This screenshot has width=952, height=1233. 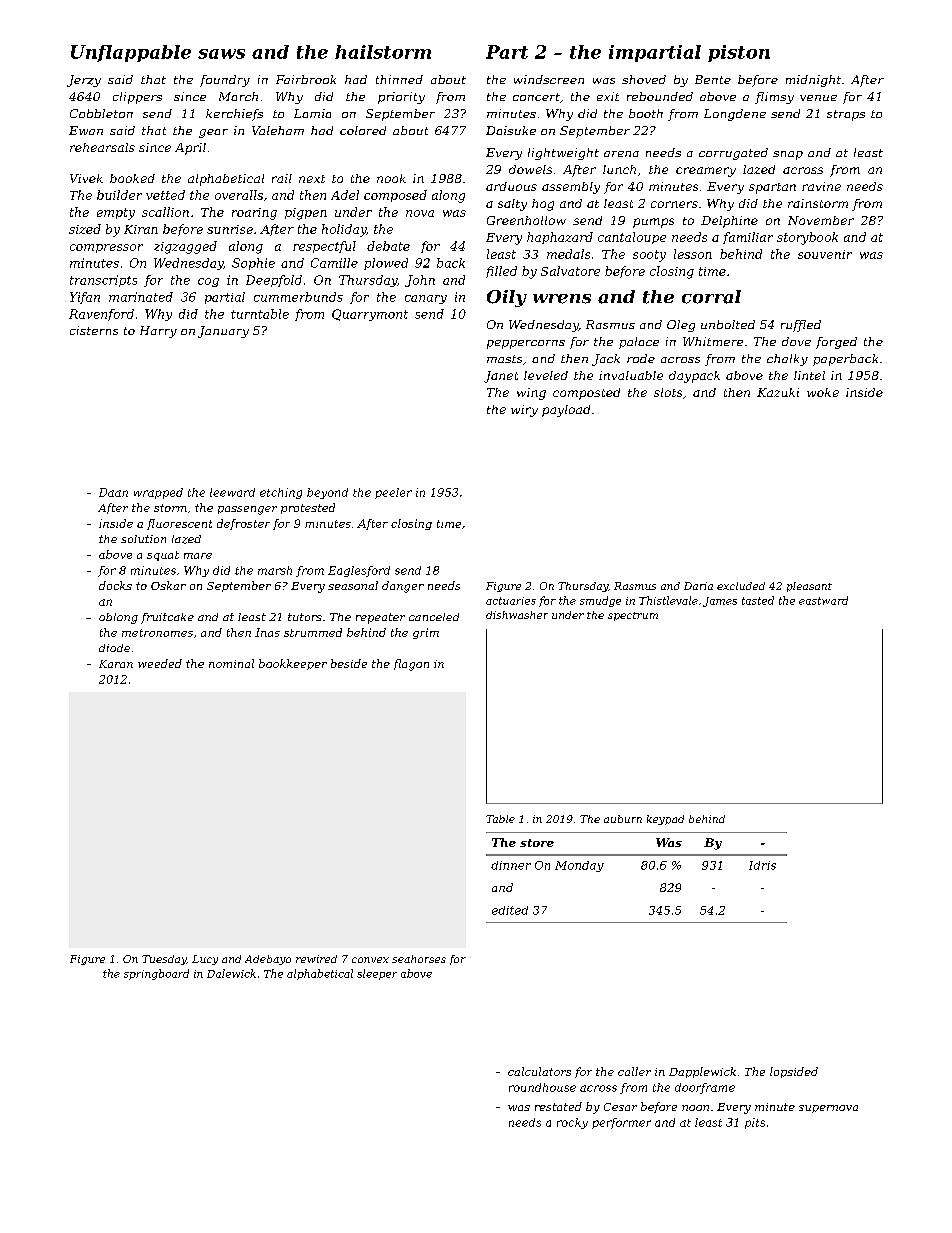 What do you see at coordinates (411, 665) in the screenshot?
I see `flagon` at bounding box center [411, 665].
